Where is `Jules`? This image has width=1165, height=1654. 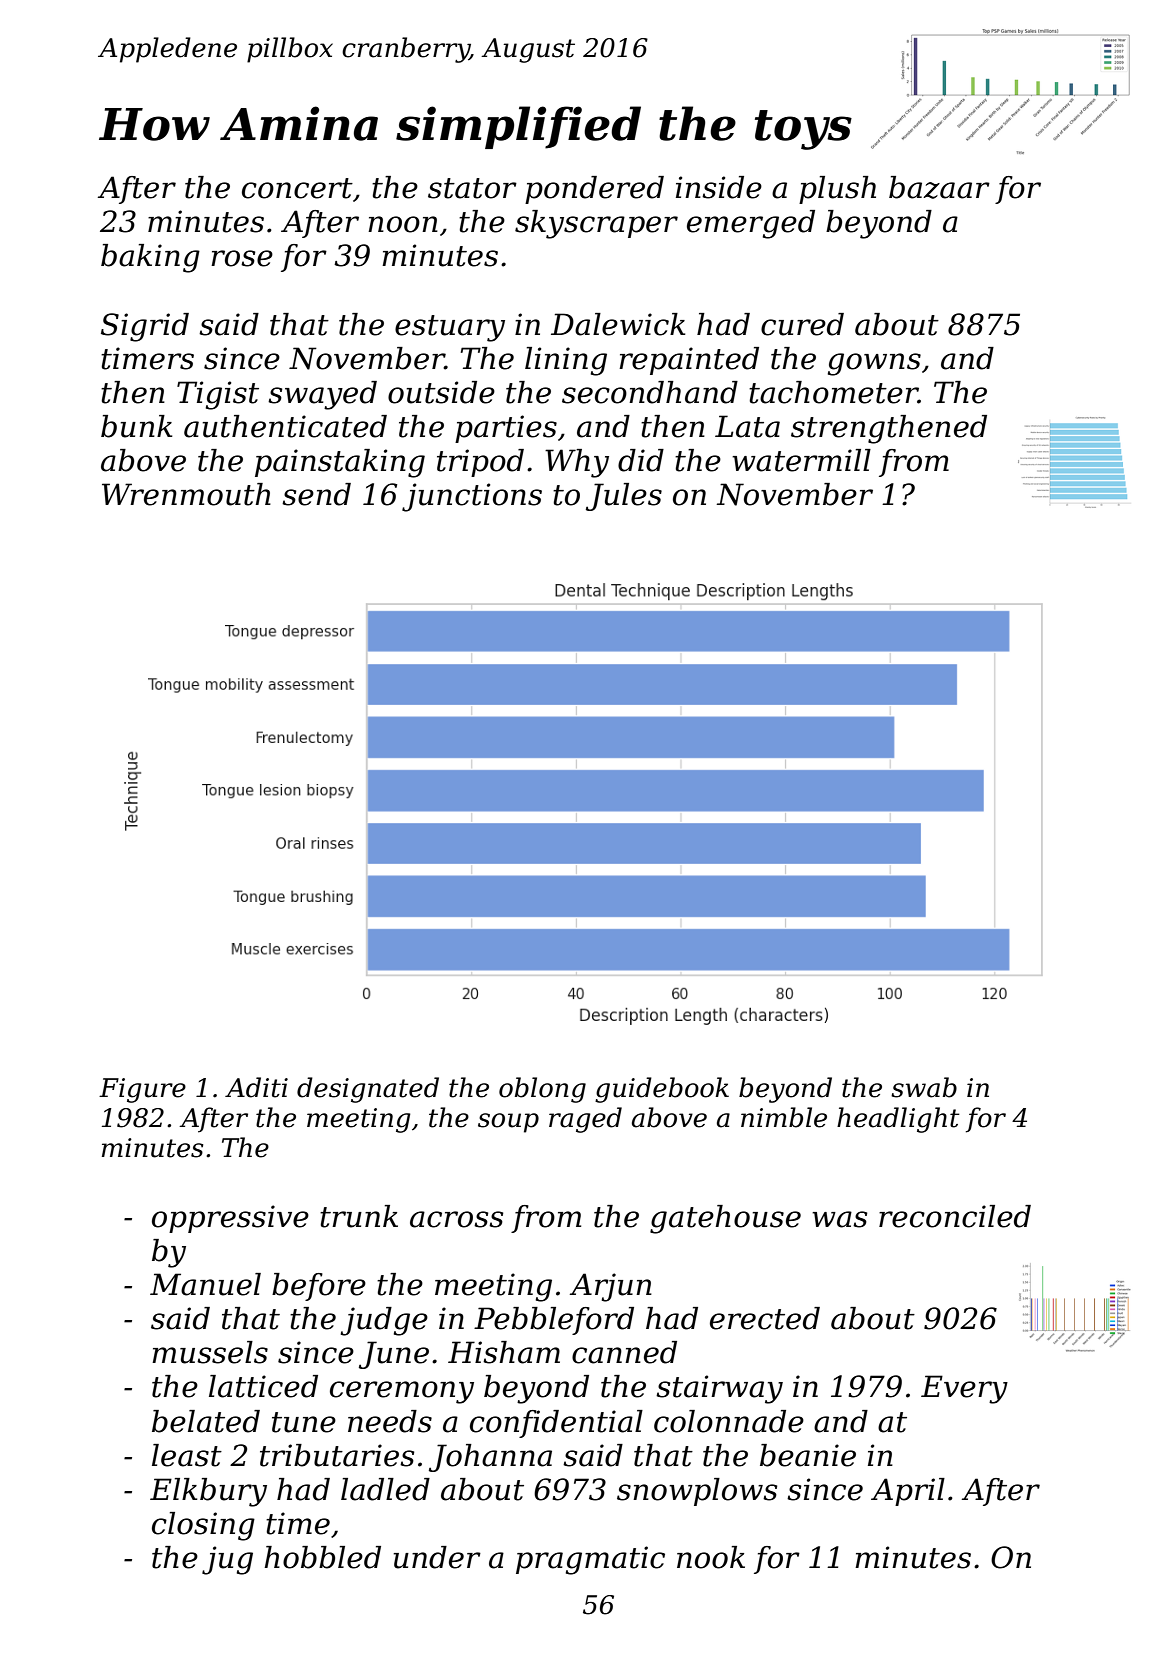 Jules is located at coordinates (624, 497).
